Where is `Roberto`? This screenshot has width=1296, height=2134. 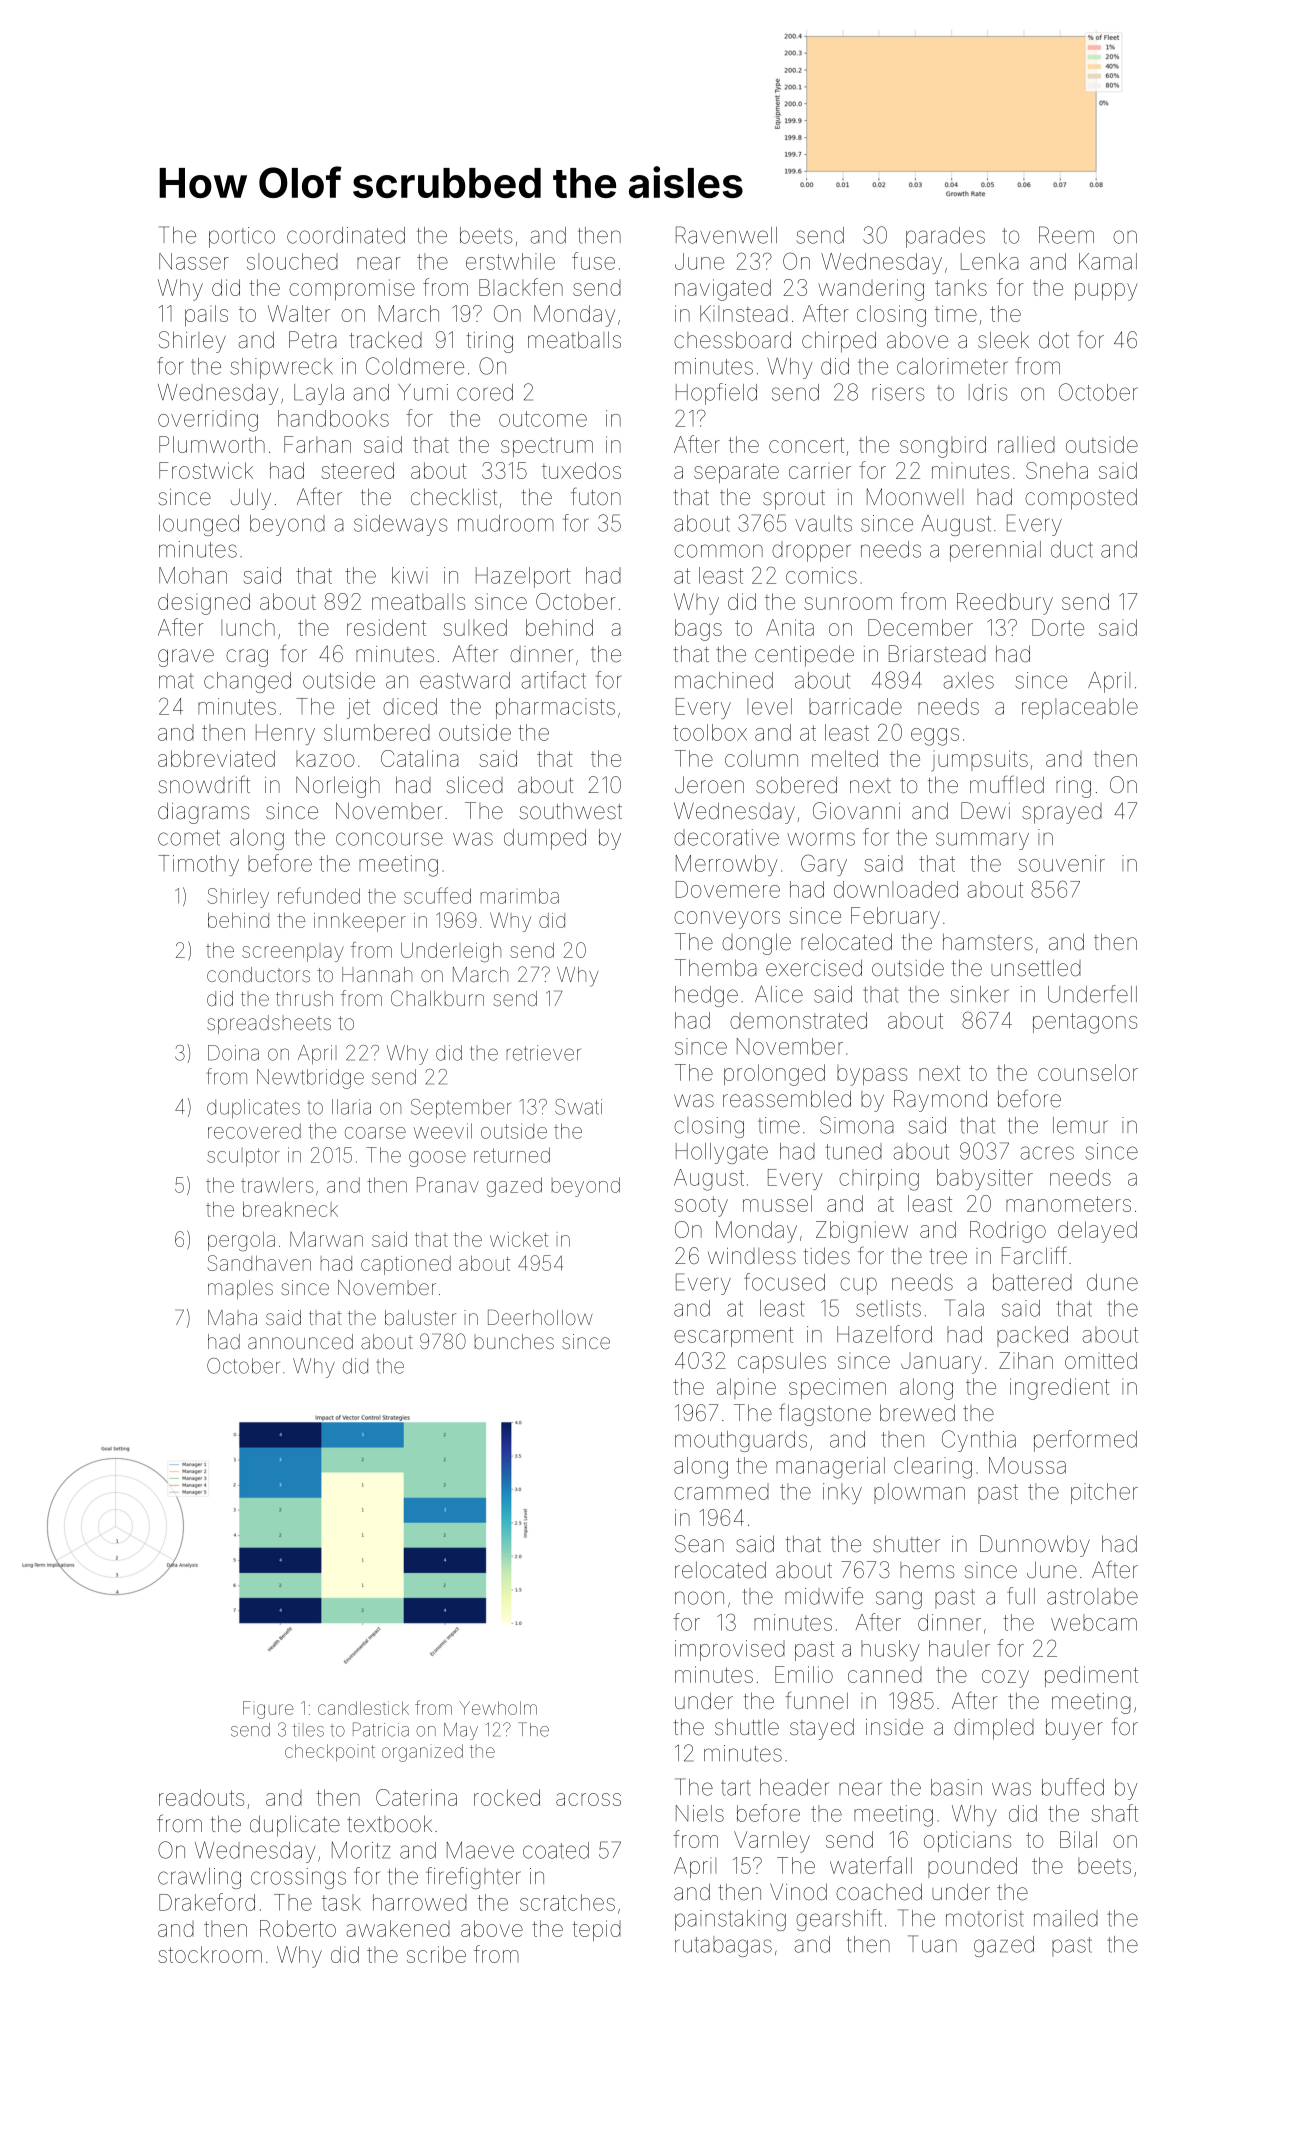 Roberto is located at coordinates (298, 1928).
